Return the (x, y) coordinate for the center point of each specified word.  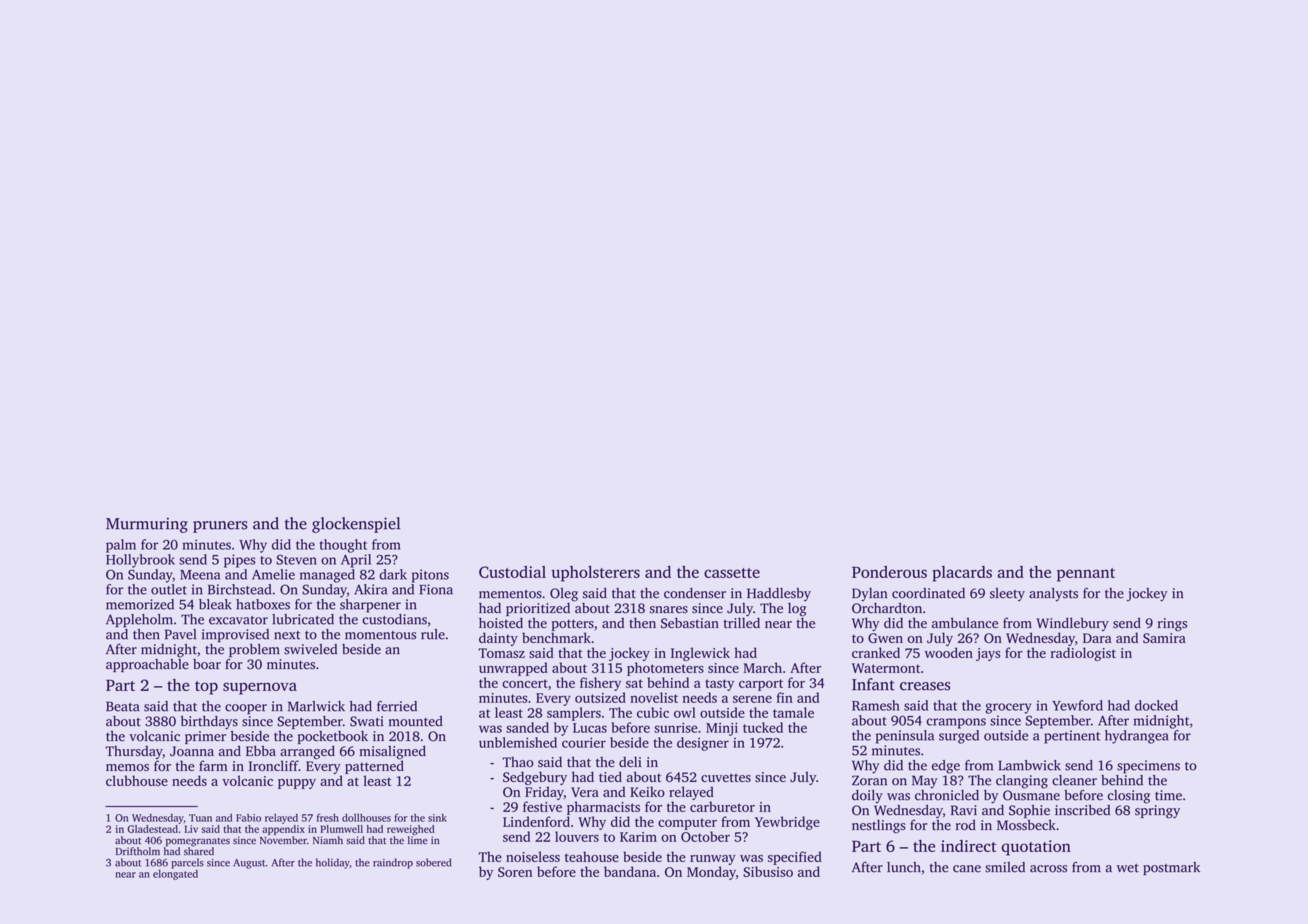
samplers (574, 714)
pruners (220, 527)
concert (525, 683)
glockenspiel (356, 525)
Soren (515, 872)
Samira (1164, 638)
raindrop (393, 863)
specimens (1148, 767)
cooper (246, 709)
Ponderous (889, 572)
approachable (147, 665)
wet (1128, 868)
